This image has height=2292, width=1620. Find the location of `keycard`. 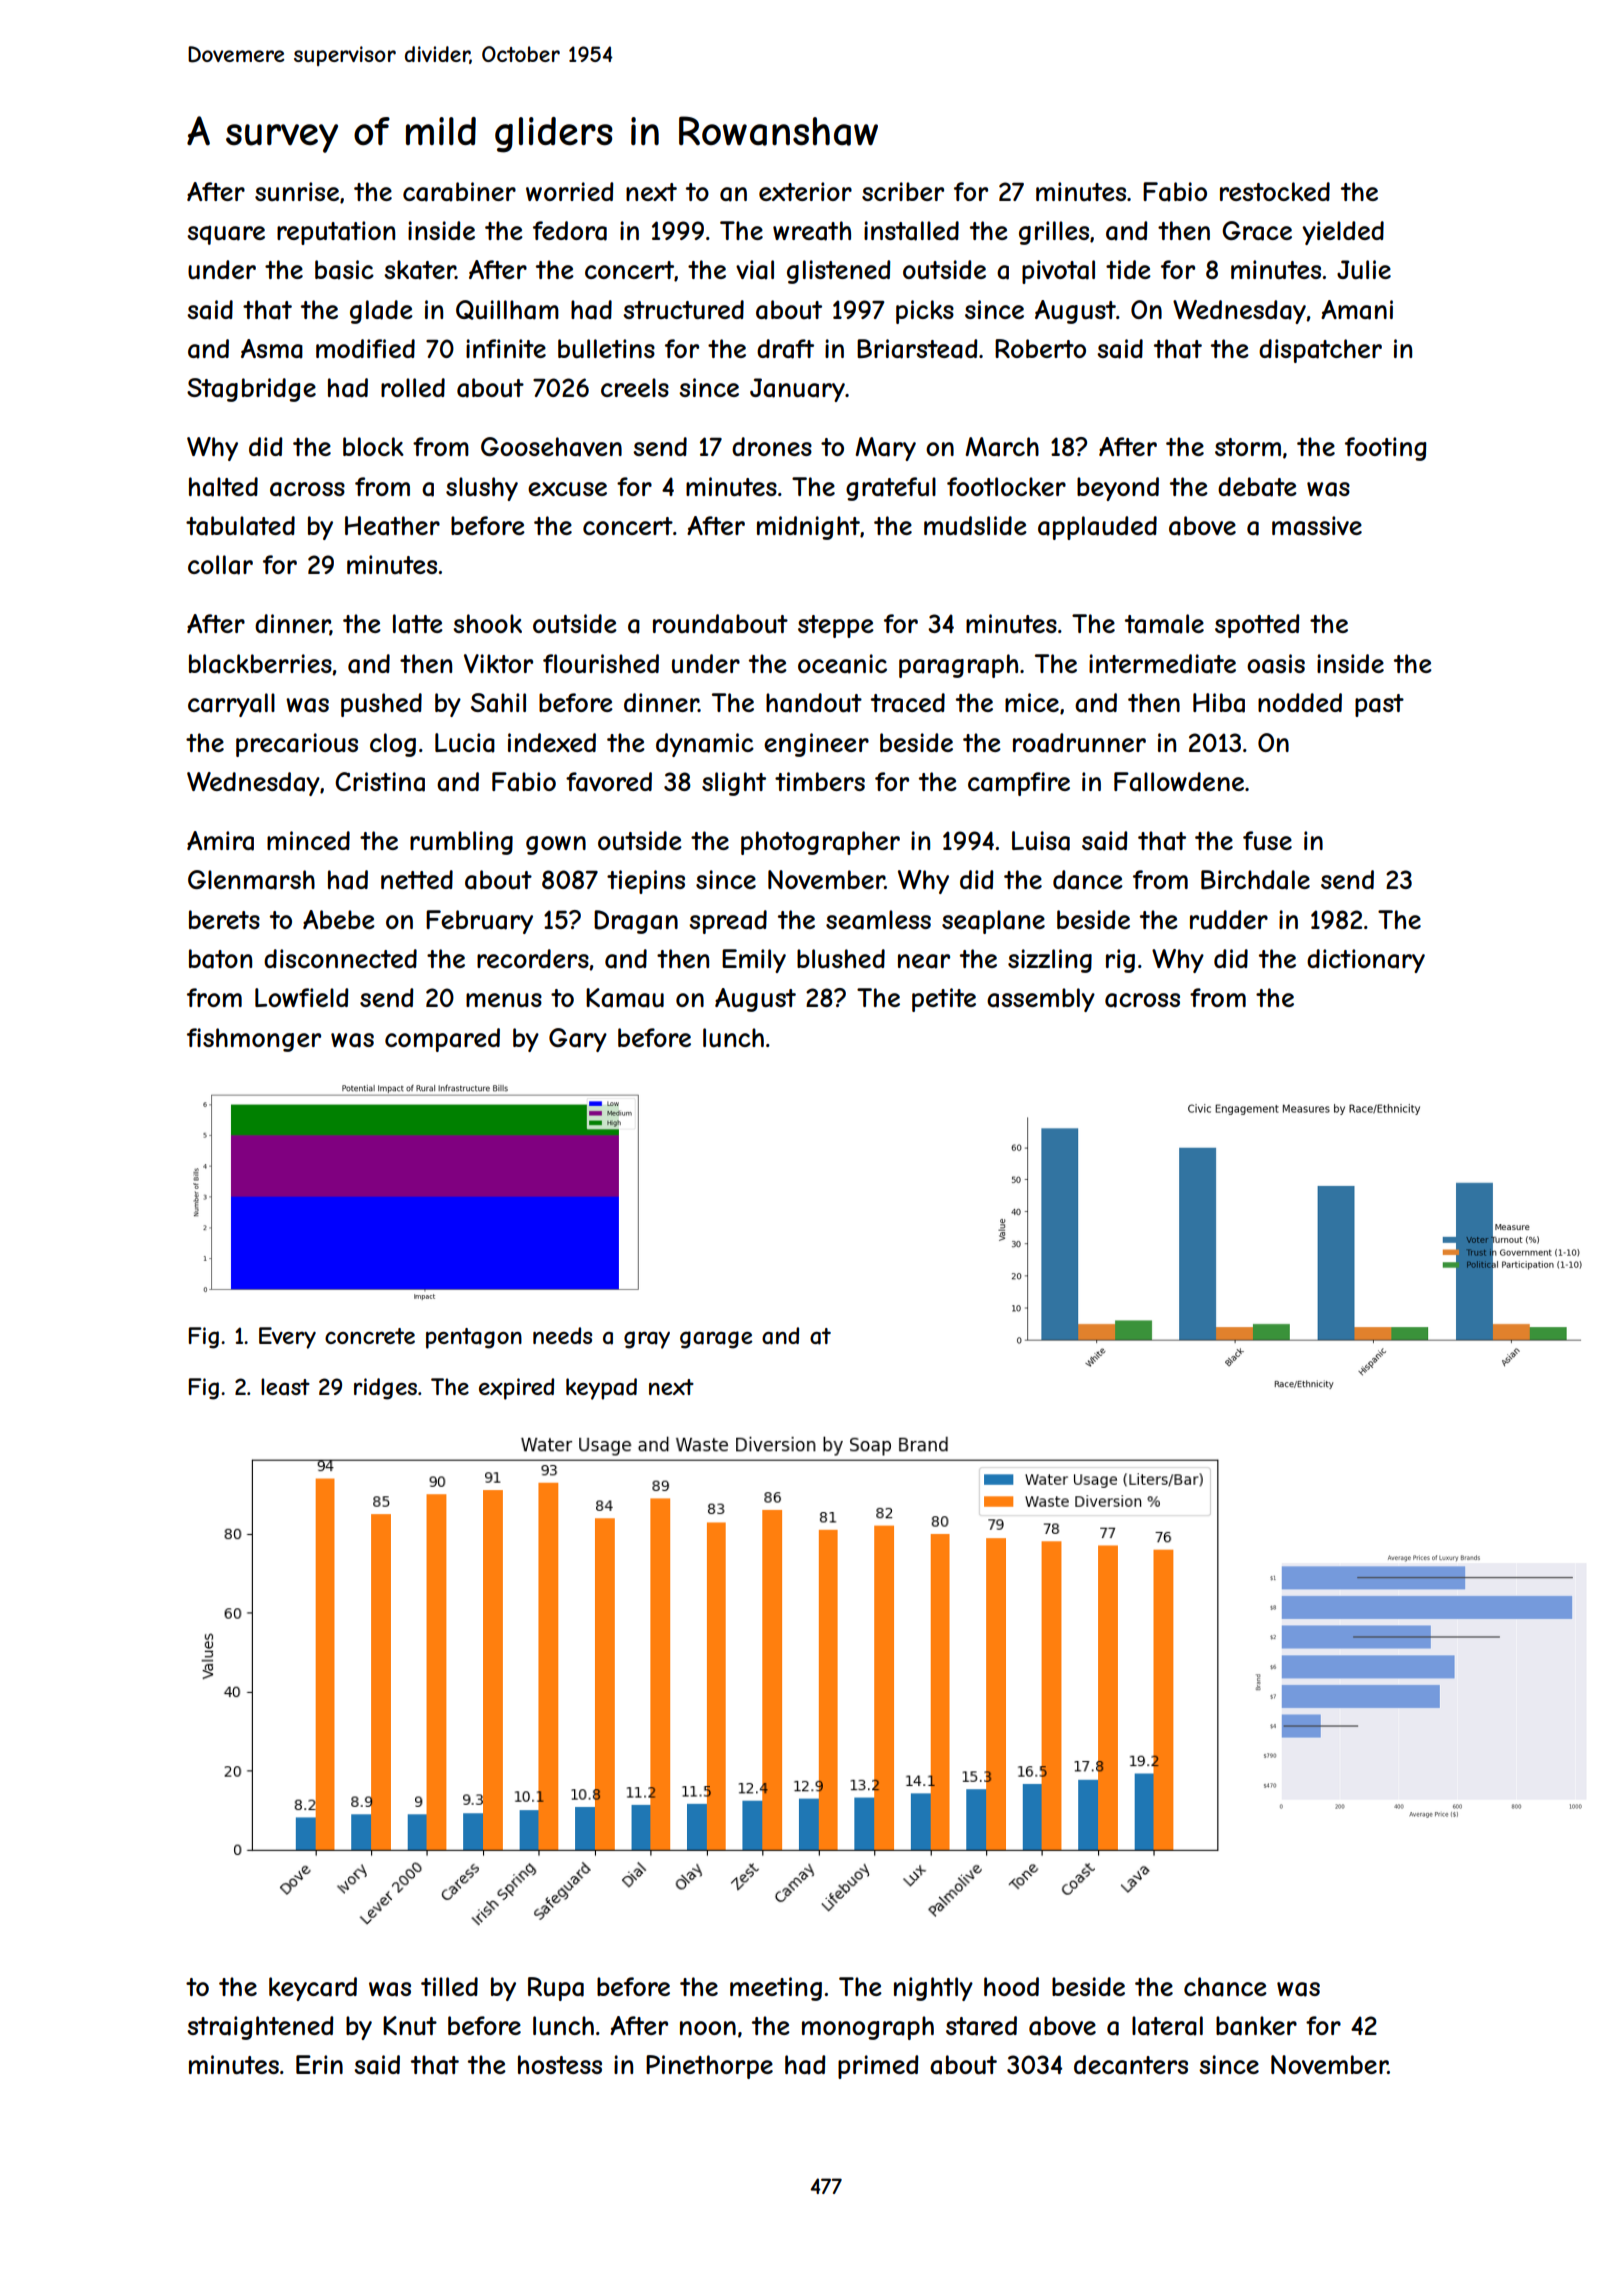

keycard is located at coordinates (313, 1989).
